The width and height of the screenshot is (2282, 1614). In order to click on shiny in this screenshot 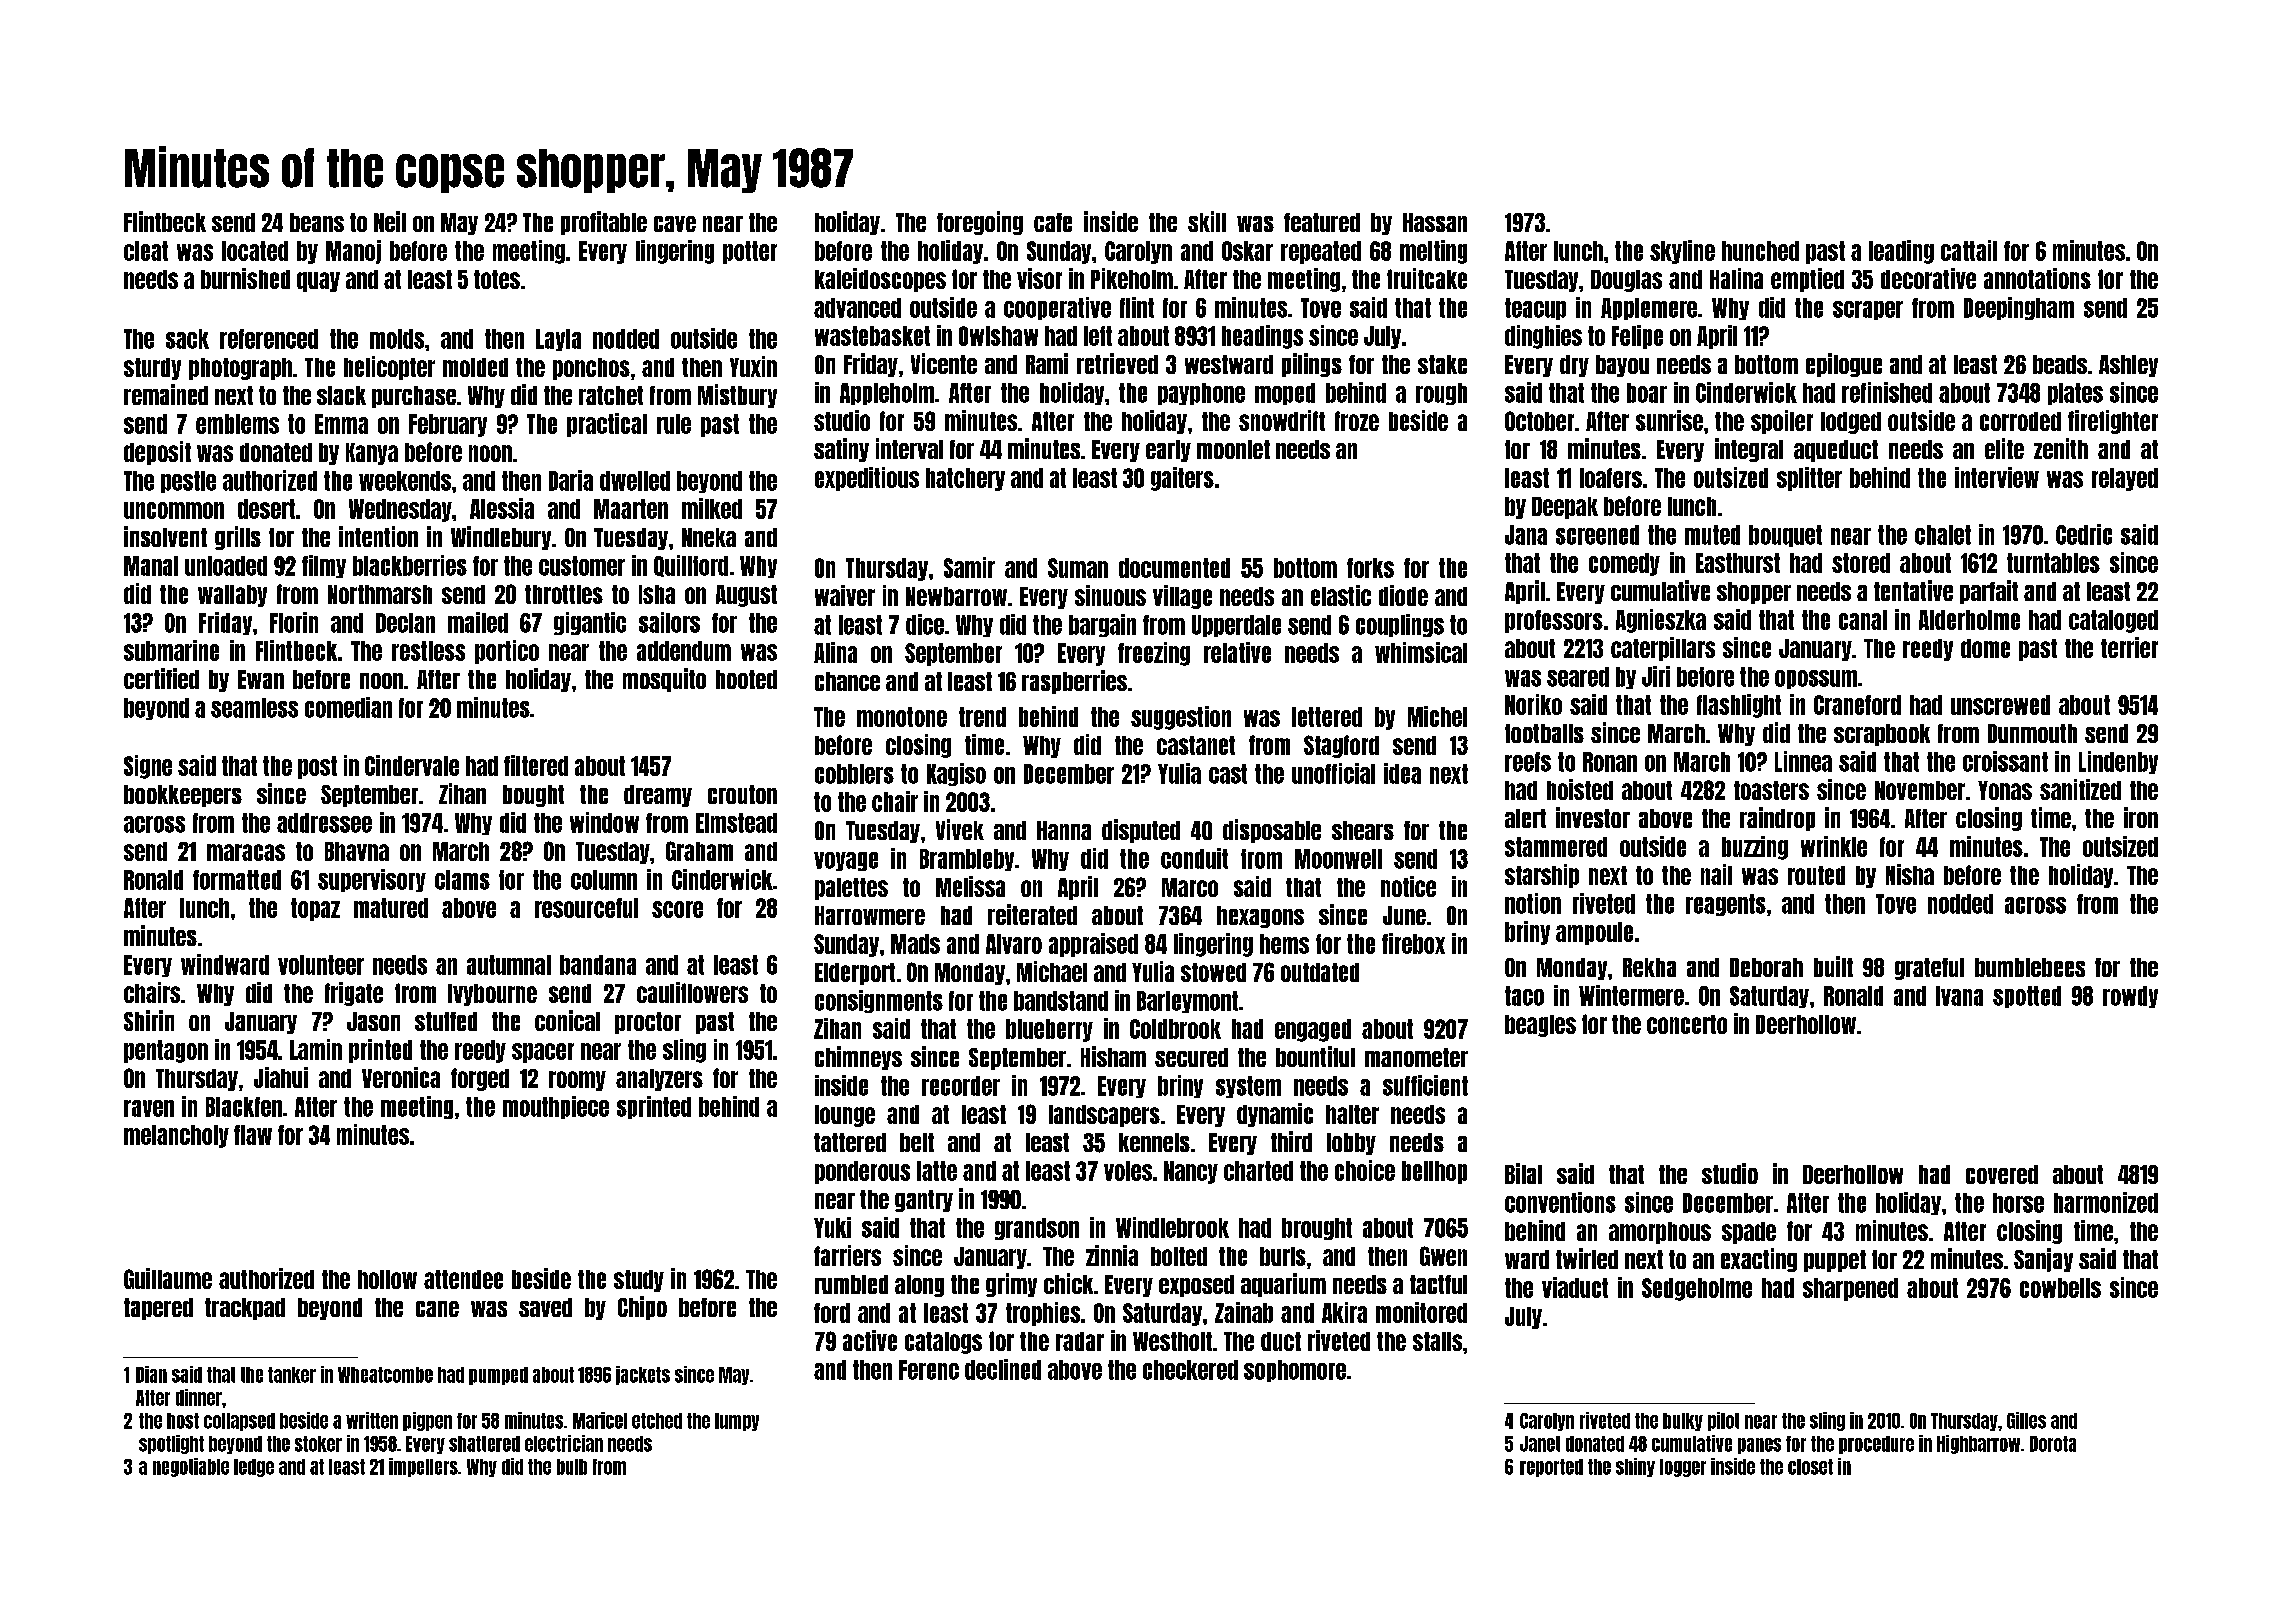, I will do `click(1635, 1467)`.
